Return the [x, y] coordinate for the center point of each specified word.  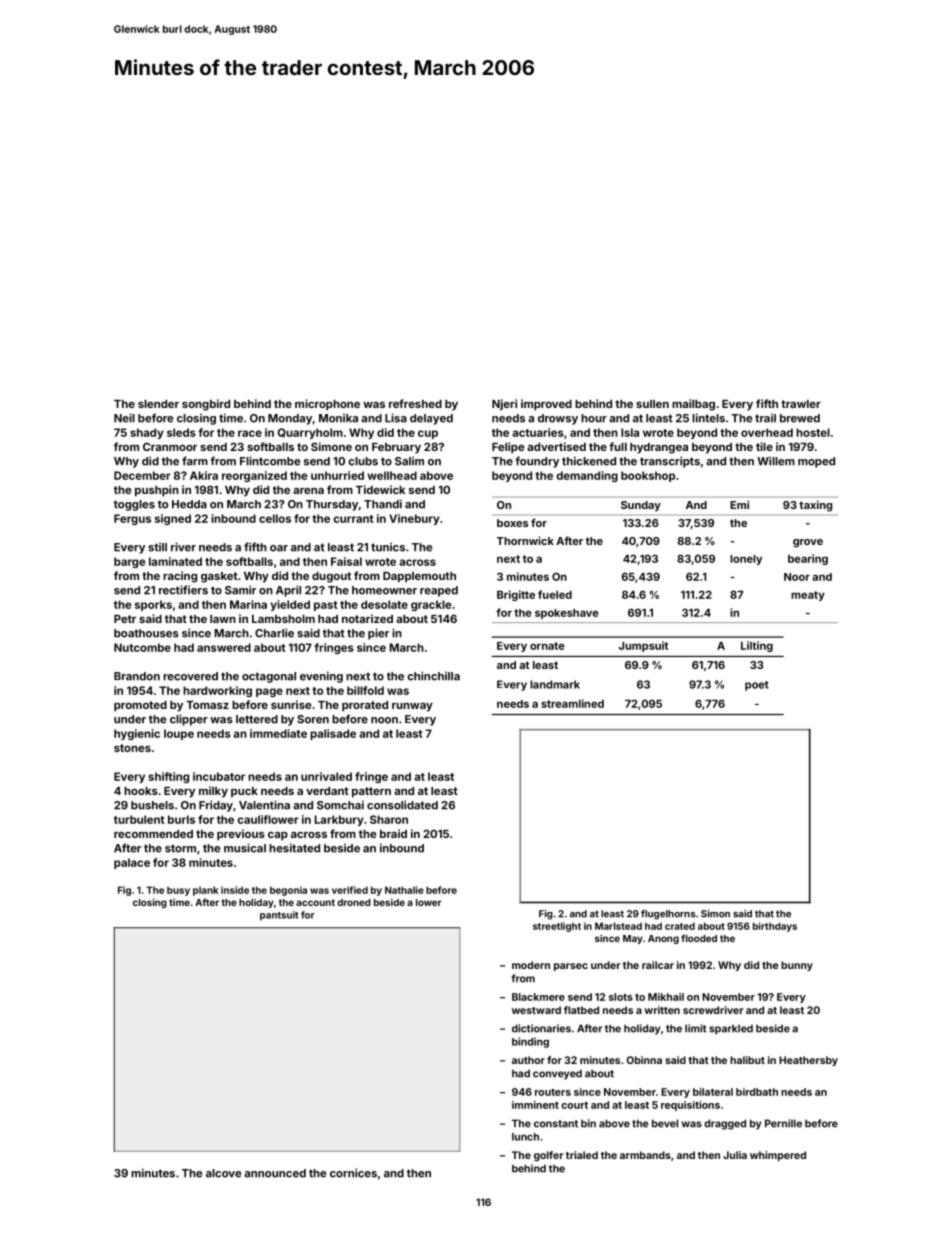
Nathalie [404, 890]
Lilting [757, 646]
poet [757, 686]
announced [275, 1173]
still [157, 547]
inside [235, 890]
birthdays [775, 927]
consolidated [402, 805]
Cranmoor [170, 446]
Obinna [644, 1060]
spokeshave [567, 614]
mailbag [693, 405]
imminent [535, 1105]
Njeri [504, 405]
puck [244, 792]
